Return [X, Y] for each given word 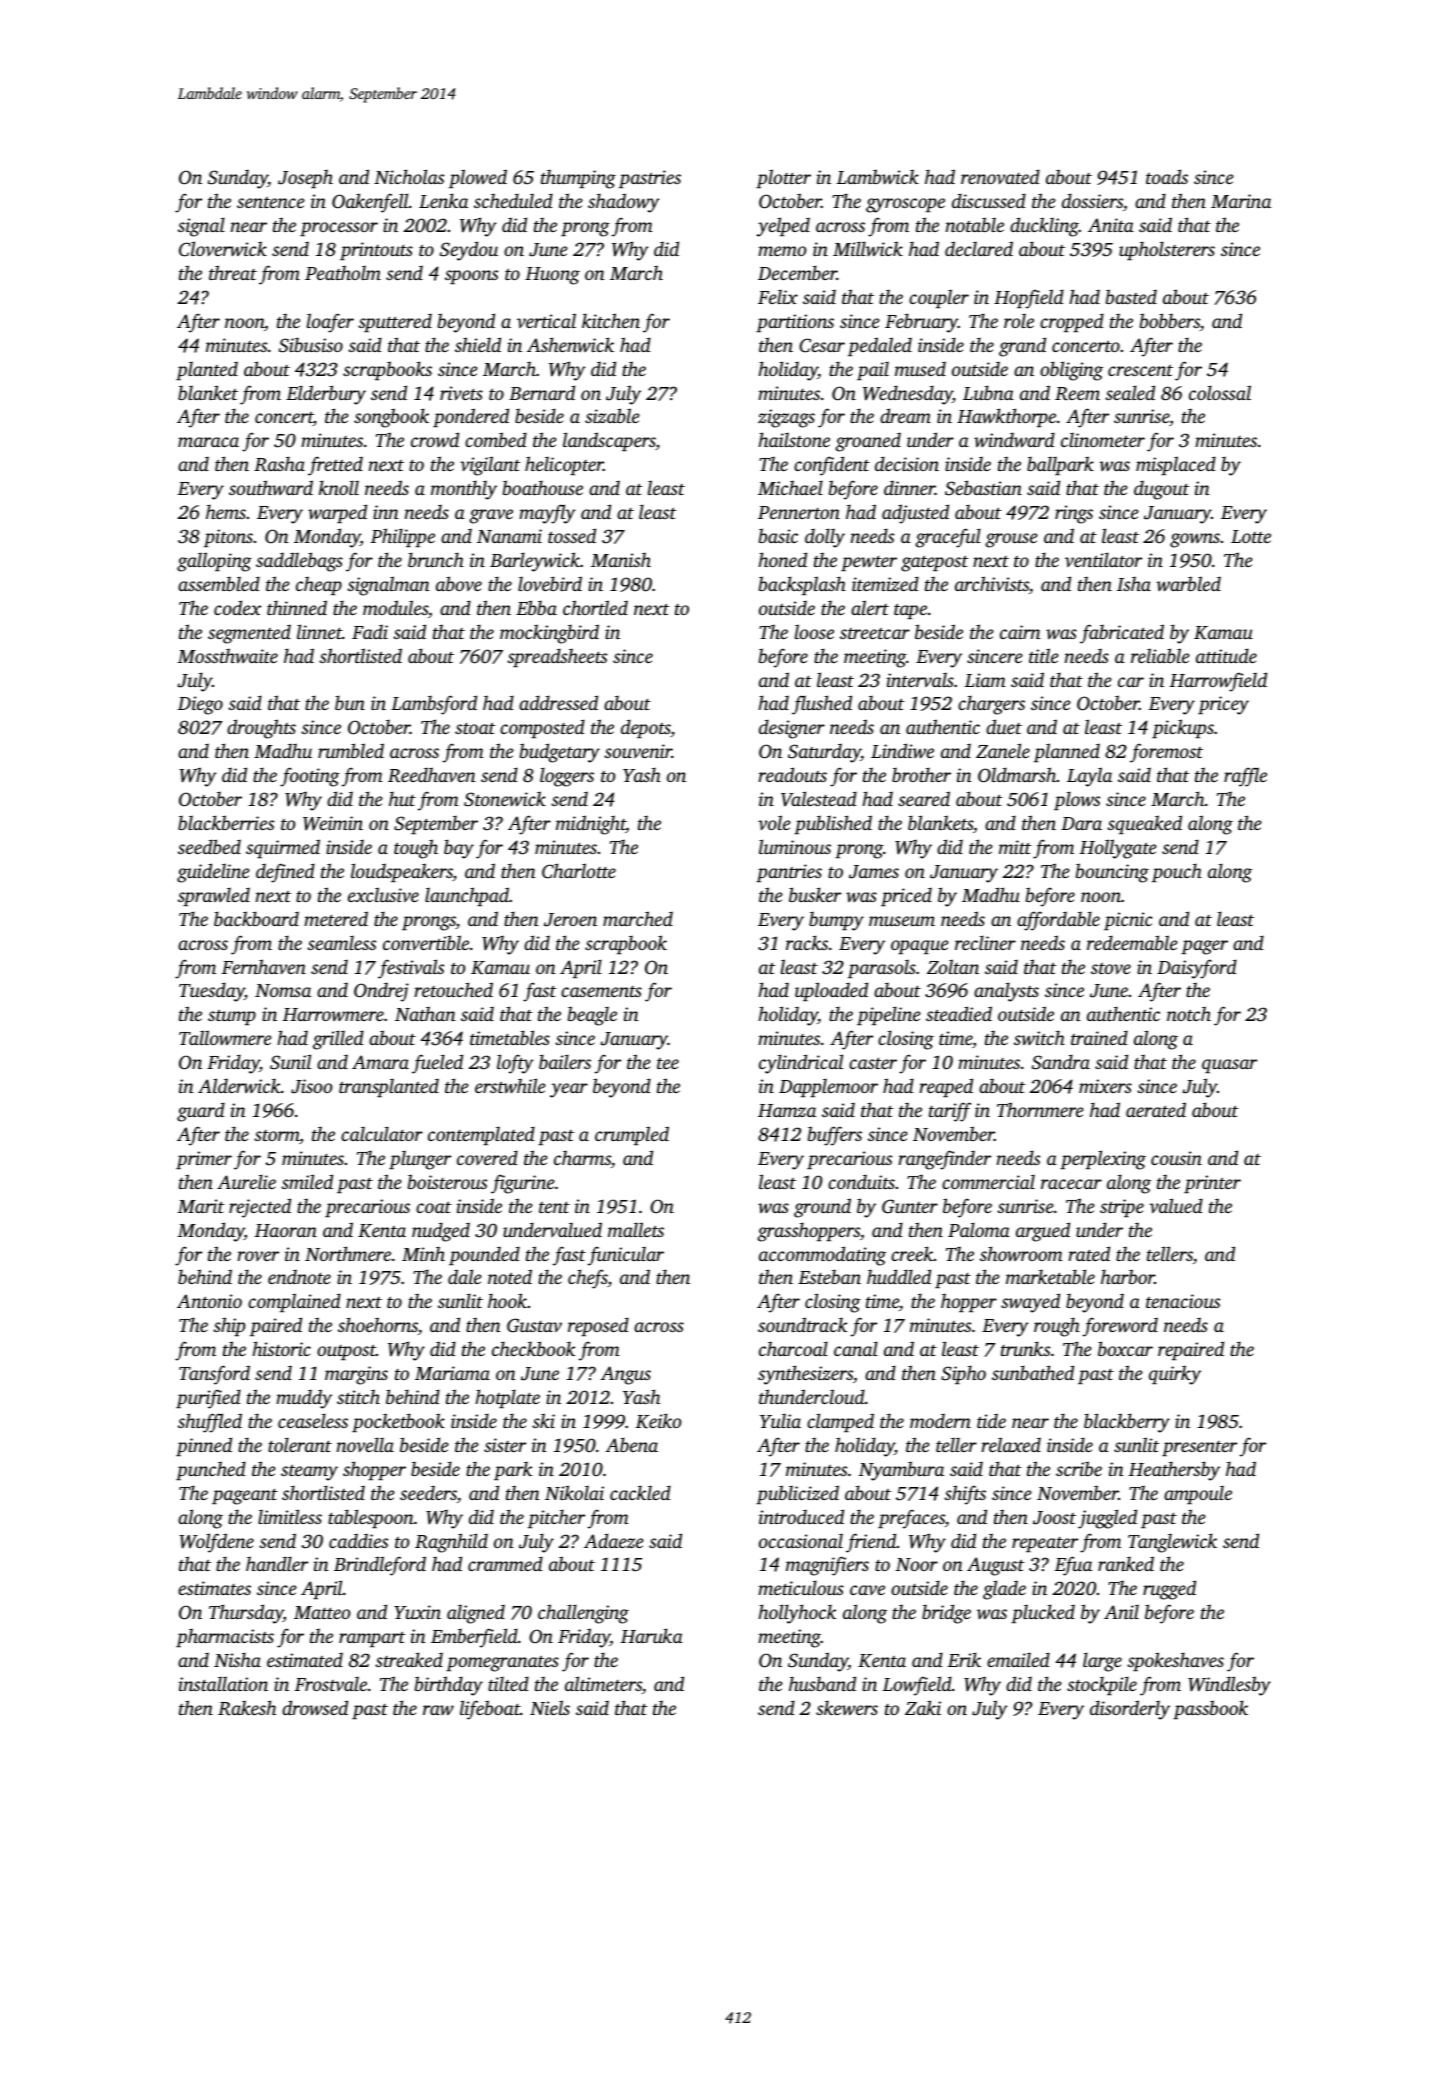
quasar [1229, 1066]
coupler [939, 298]
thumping [578, 179]
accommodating [822, 1256]
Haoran [286, 1230]
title [1044, 655]
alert [870, 607]
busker [815, 894]
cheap [319, 585]
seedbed [209, 846]
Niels [550, 1707]
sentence [271, 202]
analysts [1006, 992]
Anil [1121, 1612]
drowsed [315, 1707]
